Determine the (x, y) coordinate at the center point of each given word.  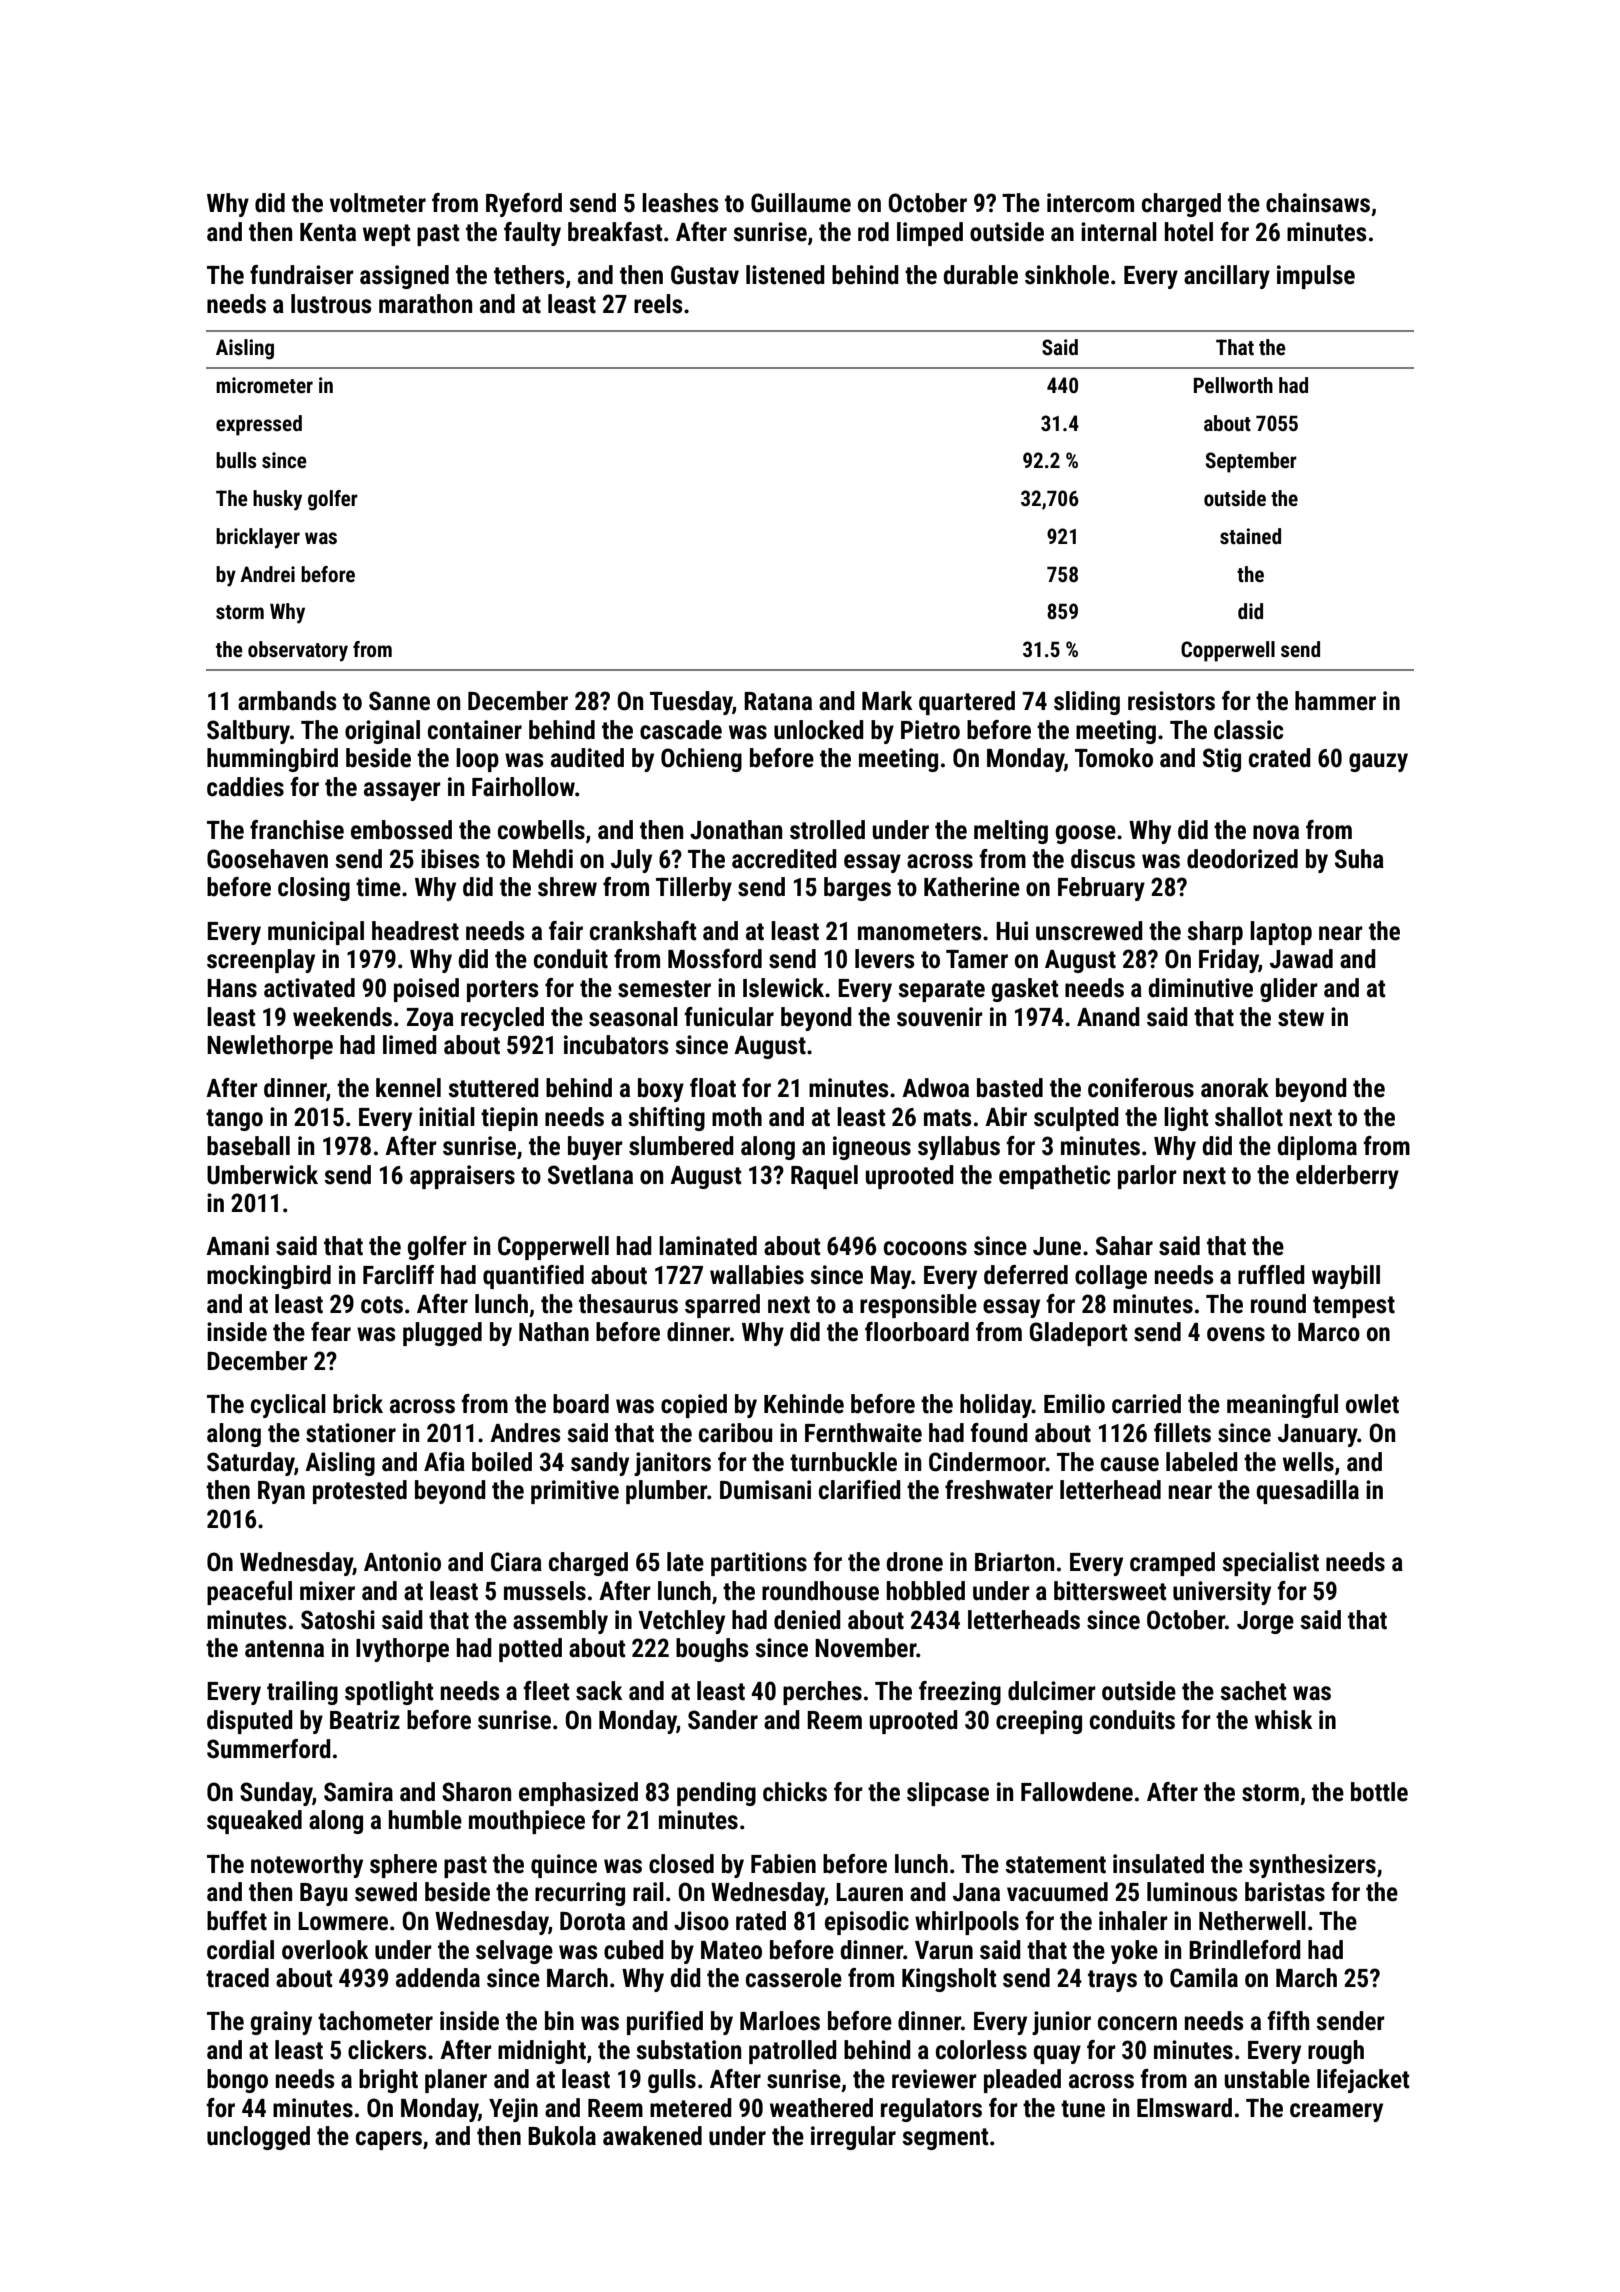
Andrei (267, 574)
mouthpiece (527, 1822)
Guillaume (801, 203)
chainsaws (1318, 203)
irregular (853, 2138)
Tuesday (691, 703)
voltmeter (378, 203)
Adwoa (935, 1088)
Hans (232, 988)
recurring (580, 1894)
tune (1083, 2109)
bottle (1379, 1792)
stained (1250, 536)
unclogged (258, 2138)
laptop (1281, 933)
